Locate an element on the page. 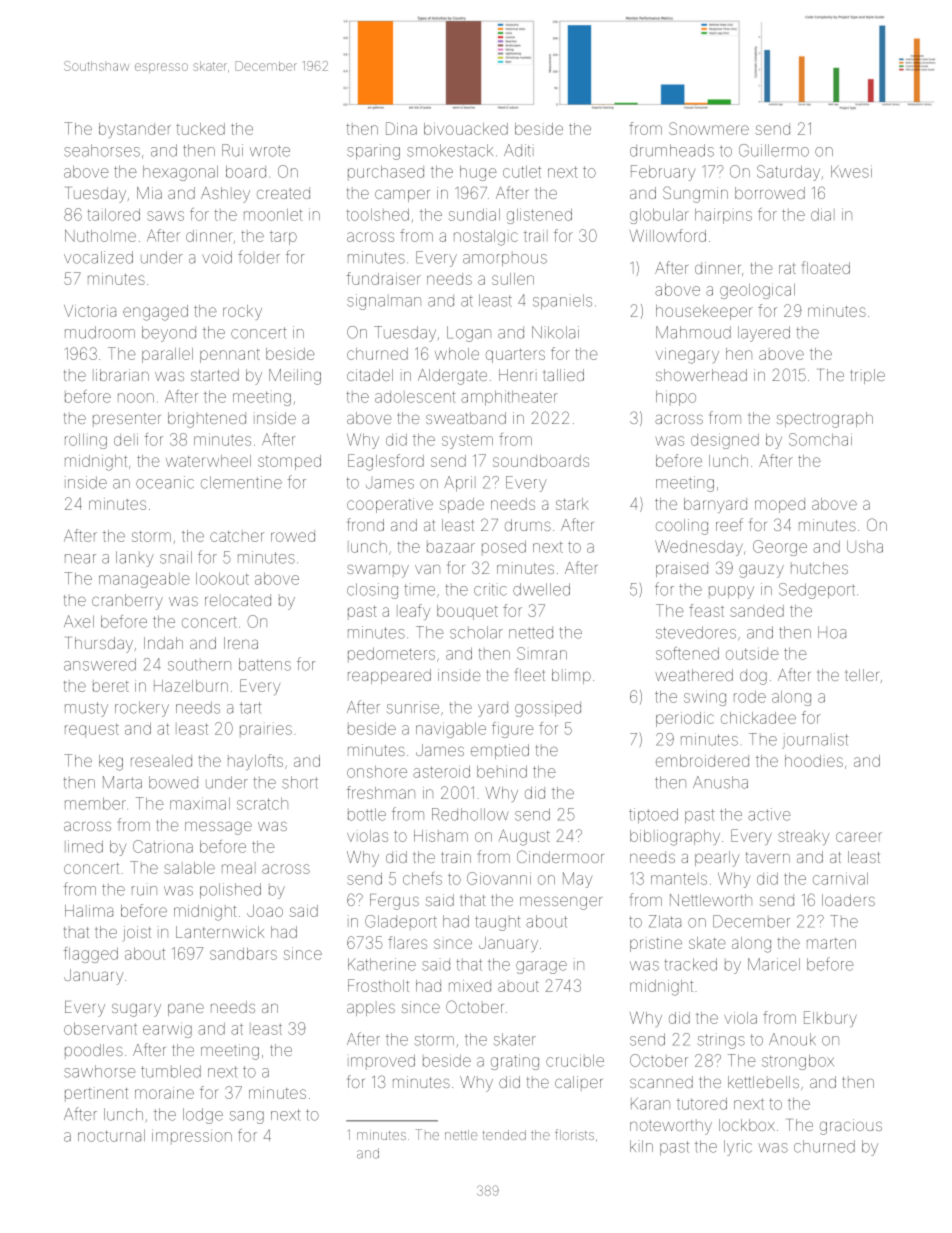  Nutholme is located at coordinates (100, 236).
